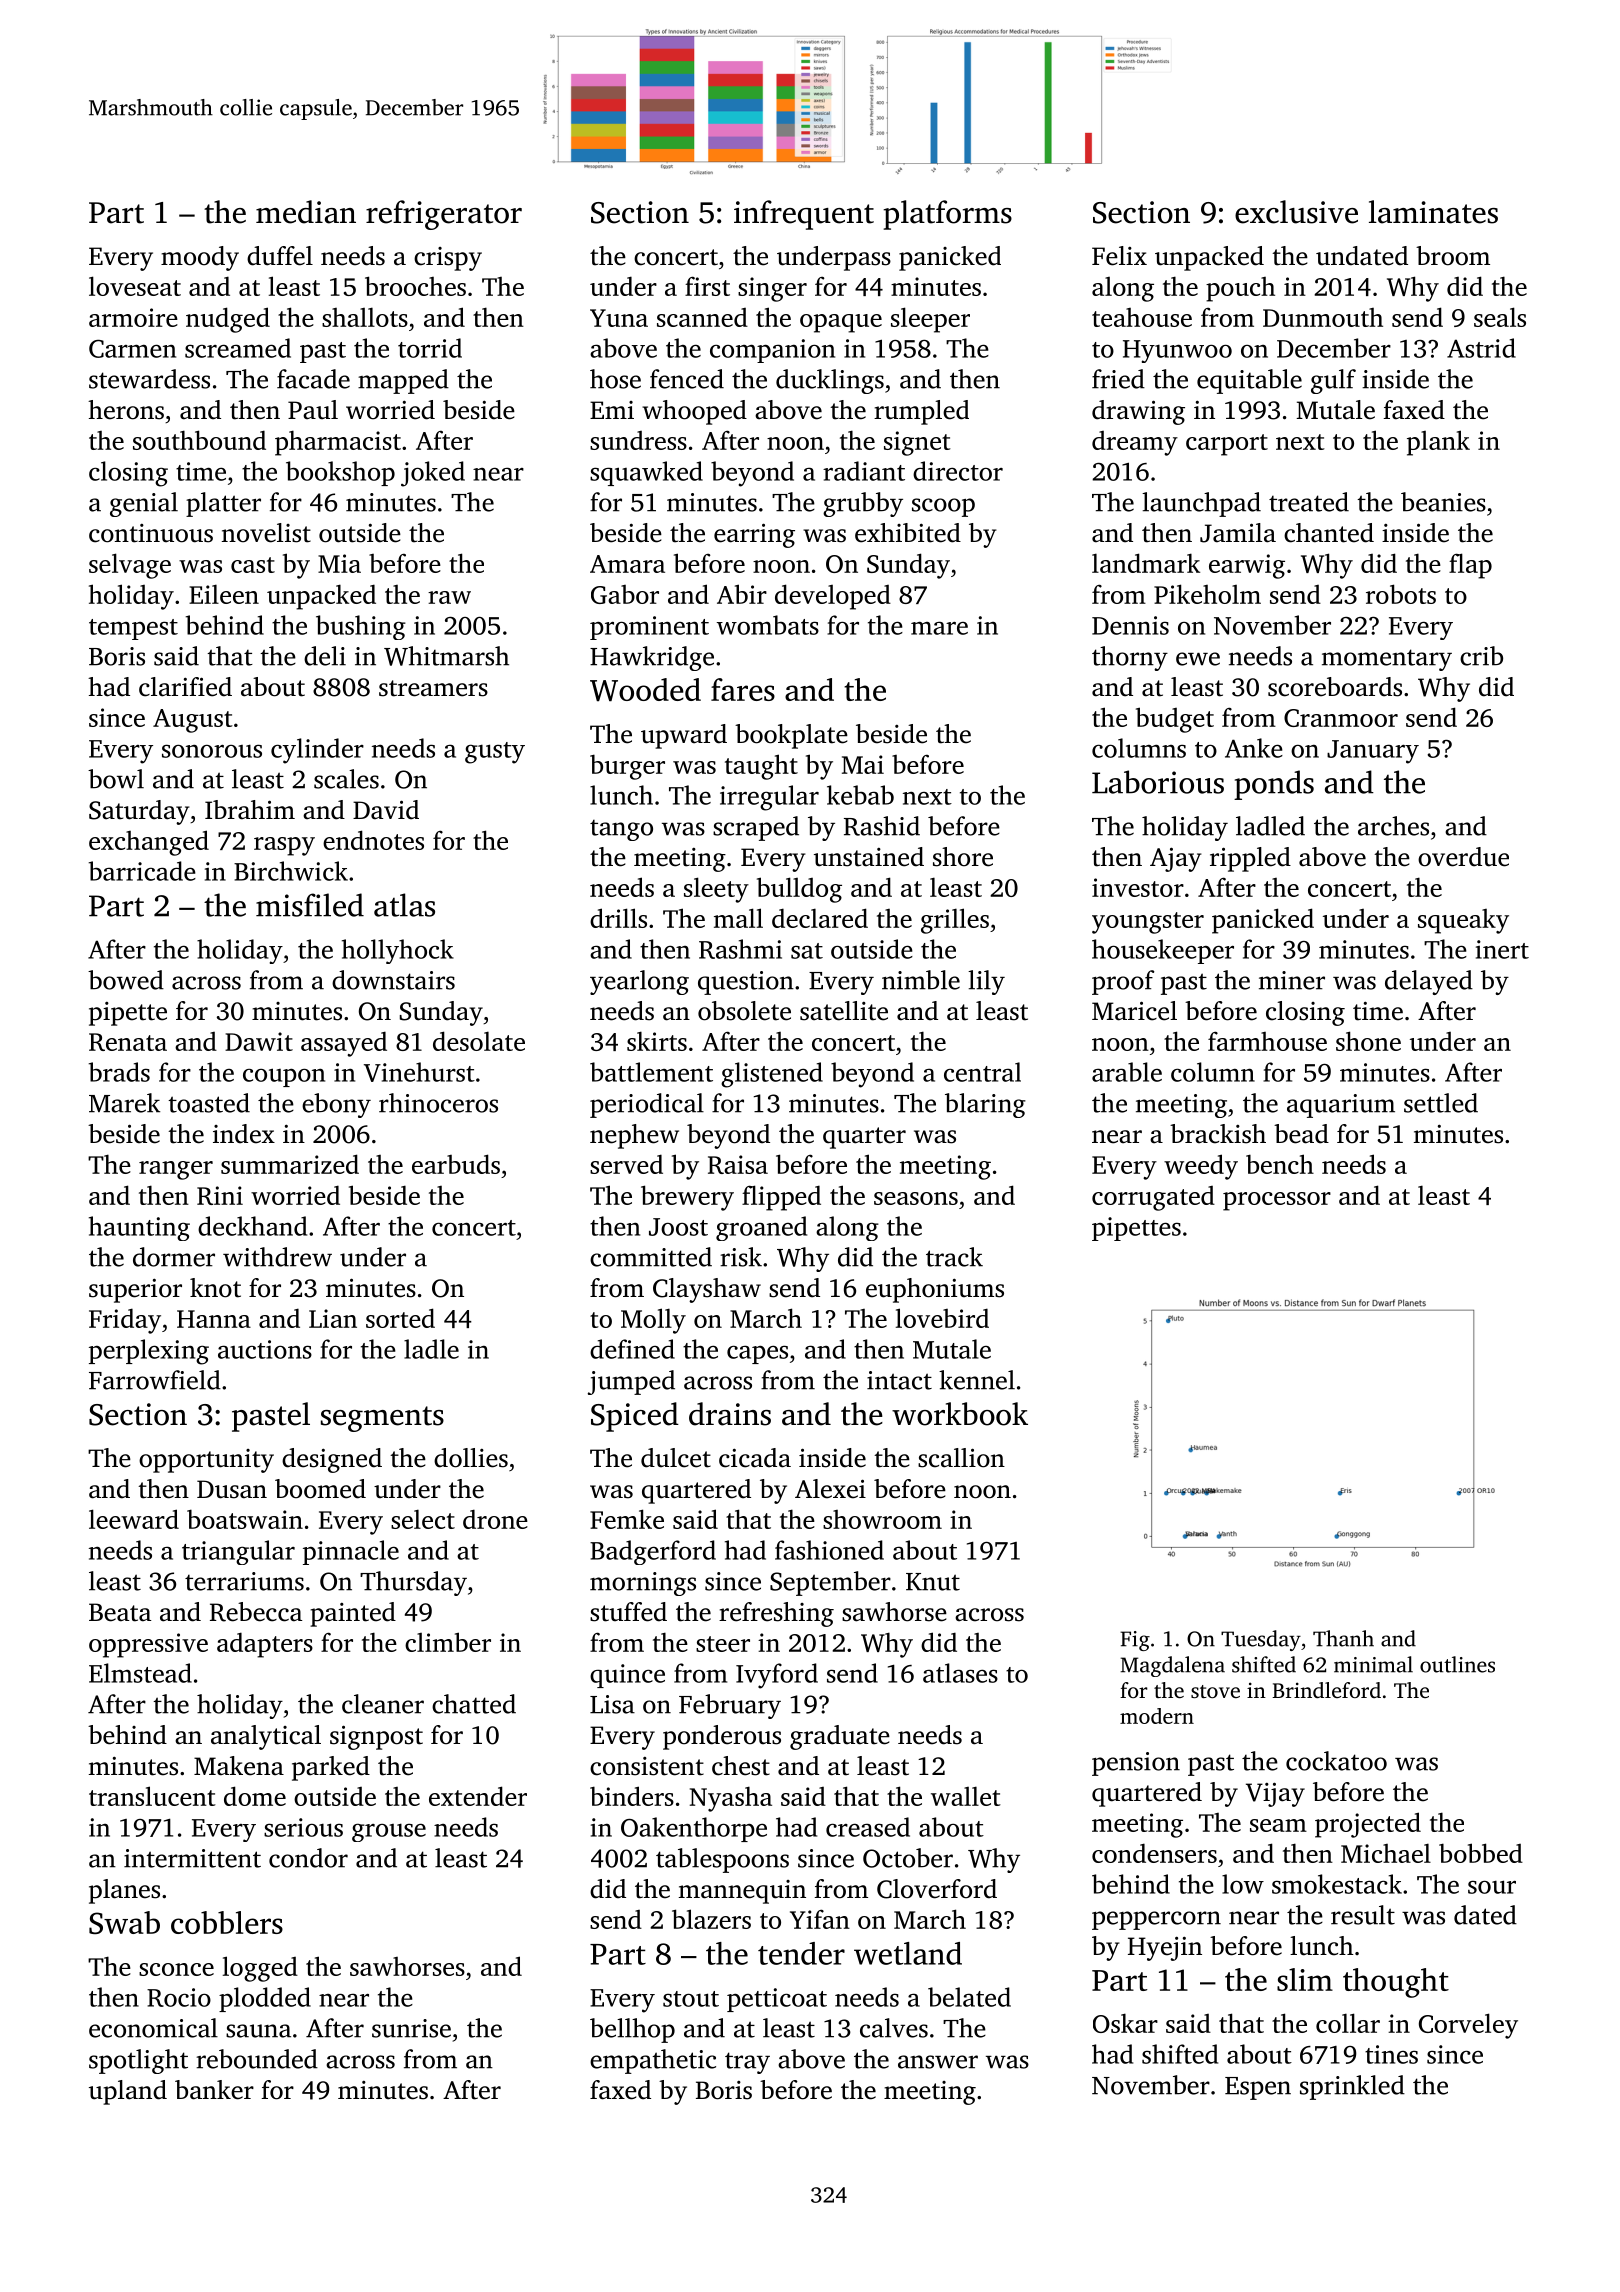  Describe the element at coordinates (389, 1832) in the screenshot. I see `grouse` at that location.
